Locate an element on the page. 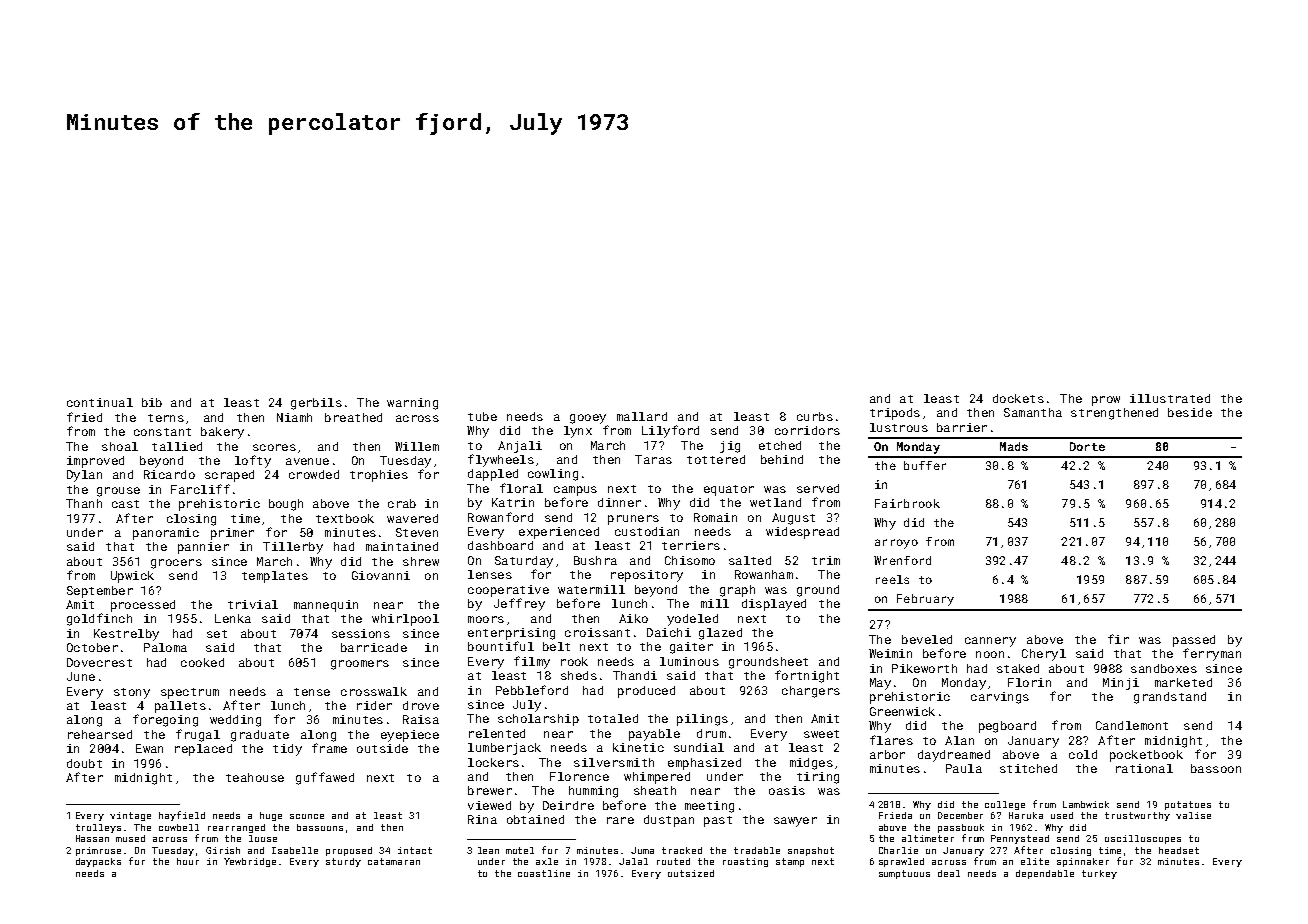 The image size is (1308, 924). tube is located at coordinates (482, 416).
